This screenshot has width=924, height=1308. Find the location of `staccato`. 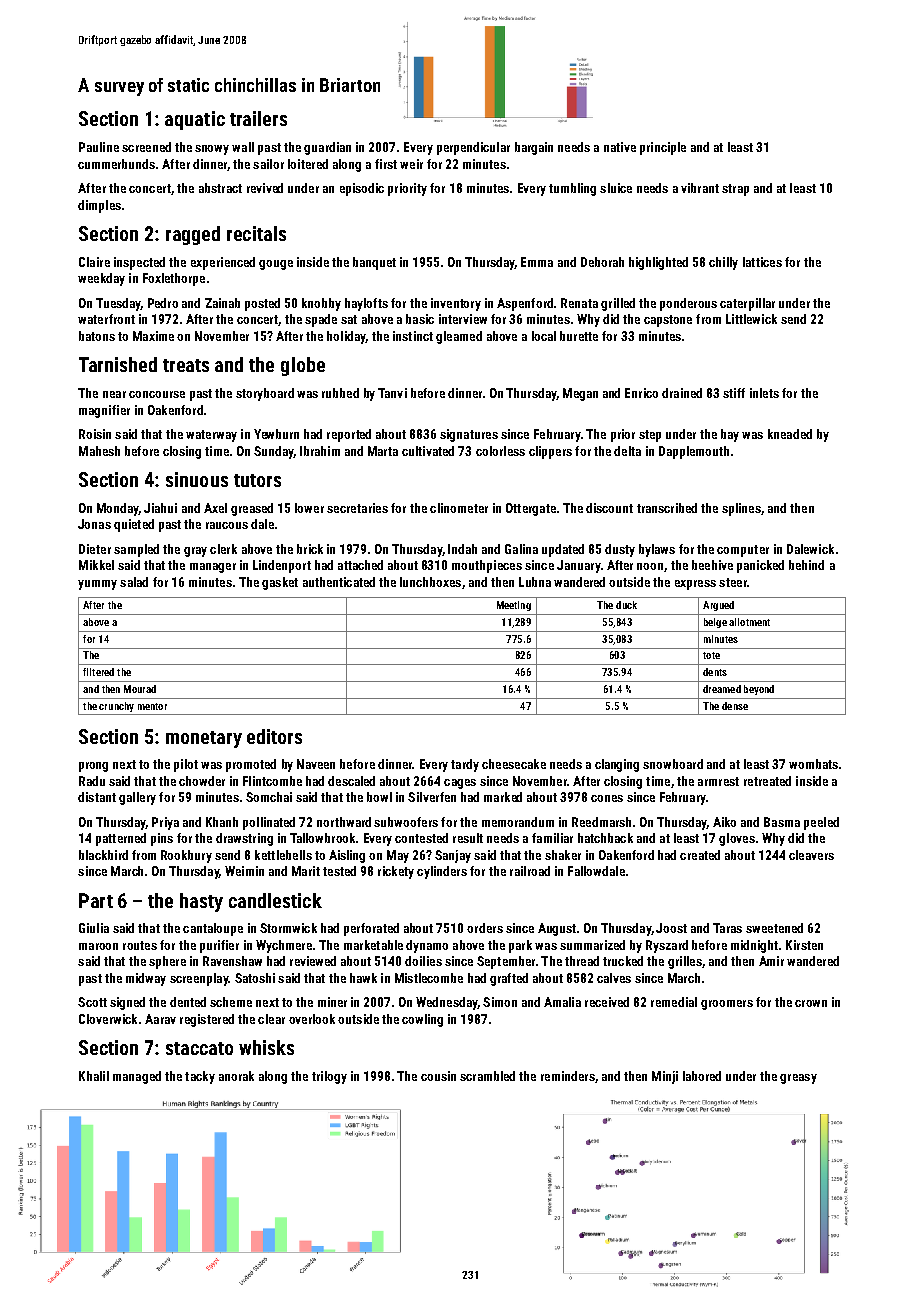

staccato is located at coordinates (199, 1048).
